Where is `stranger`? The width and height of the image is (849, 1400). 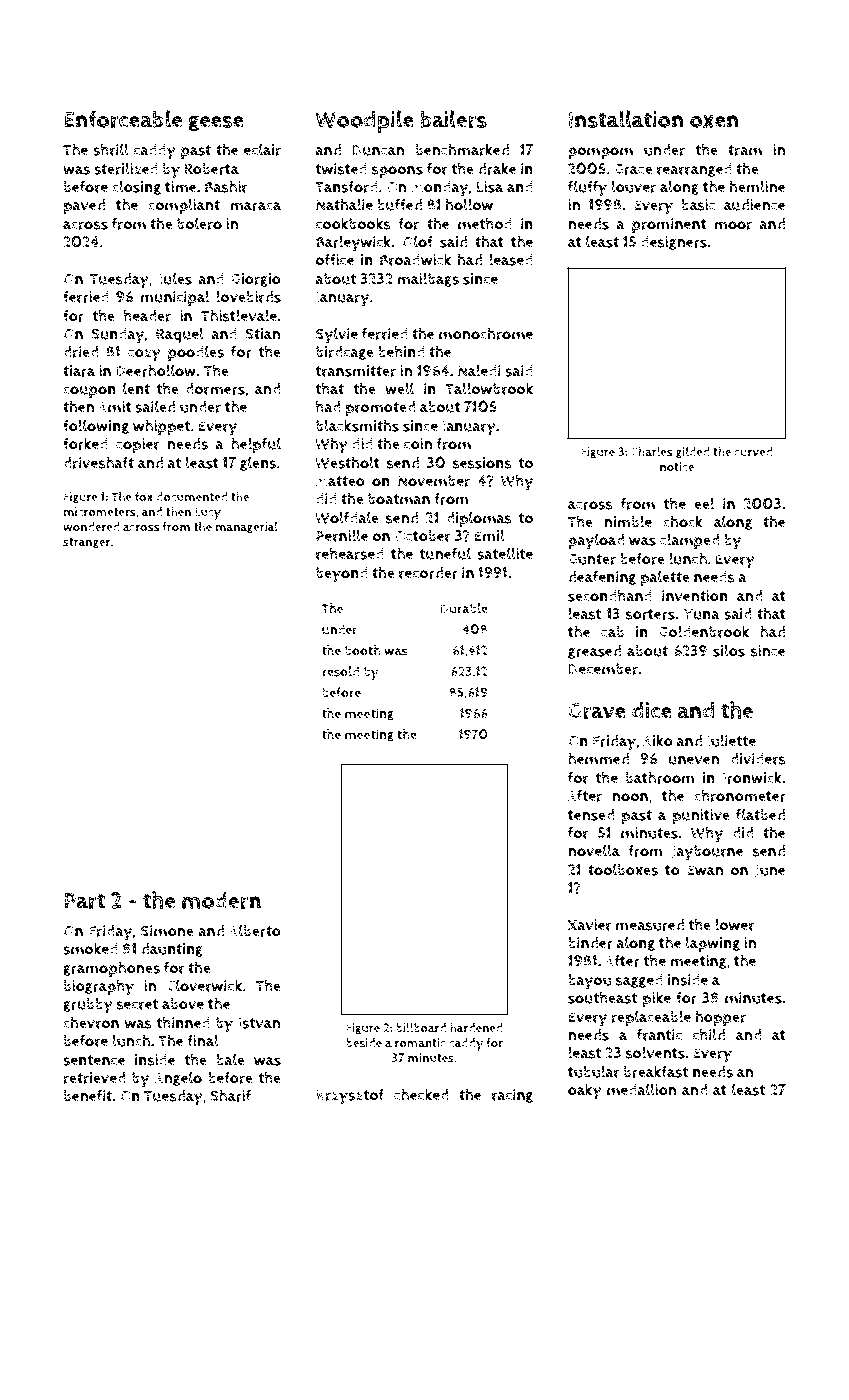 stranger is located at coordinates (86, 543).
